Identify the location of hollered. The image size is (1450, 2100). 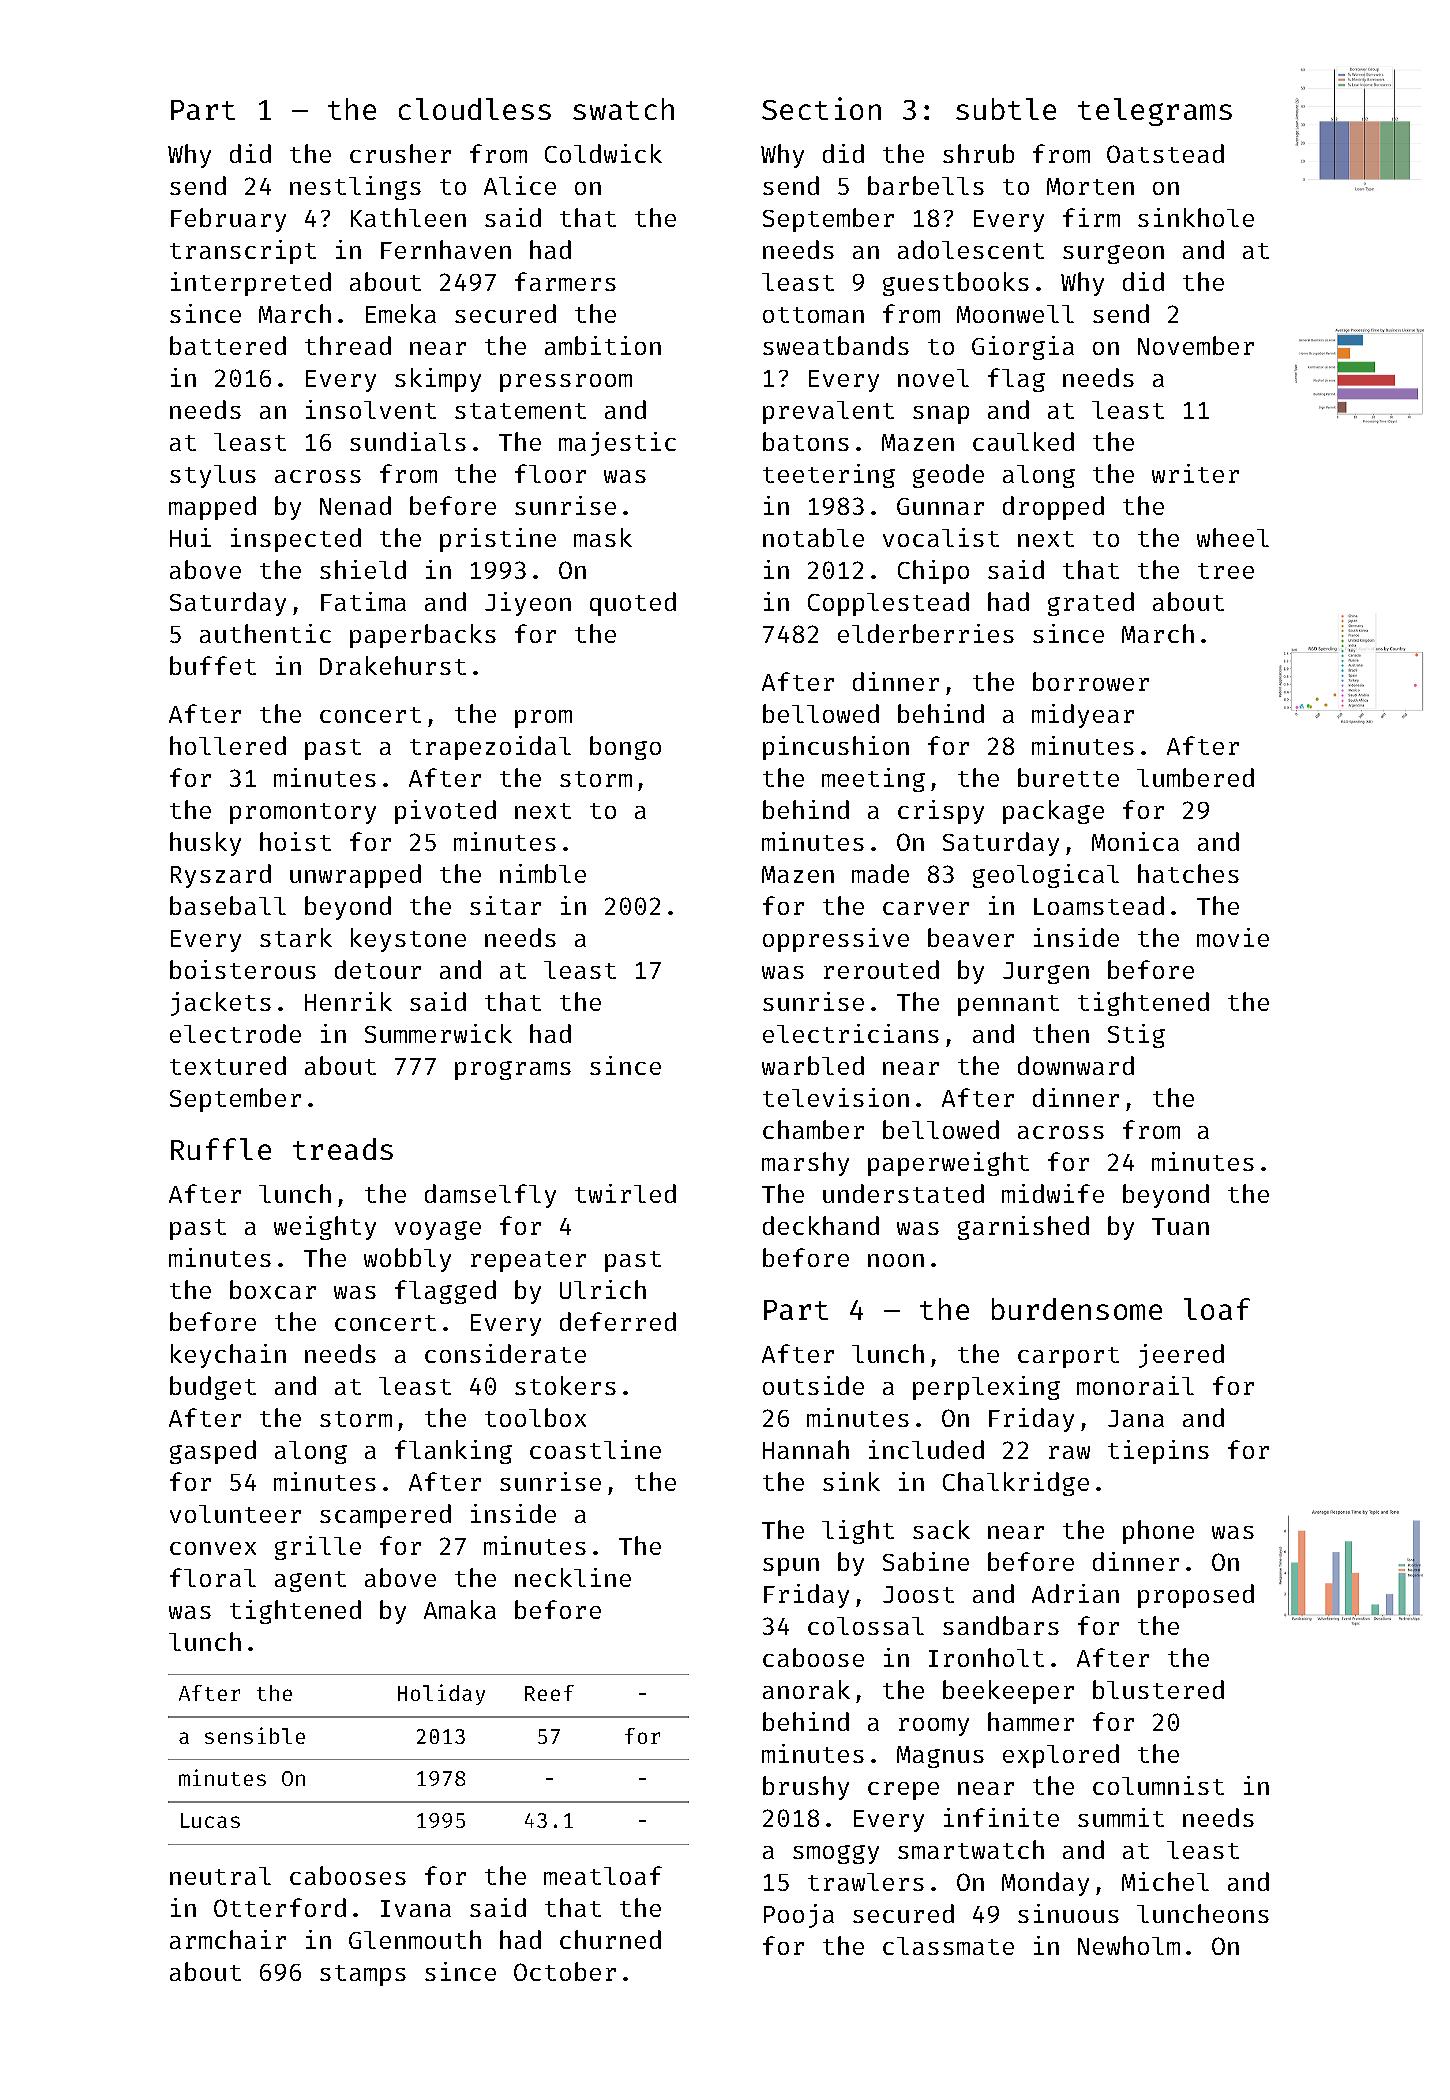
(228, 745).
